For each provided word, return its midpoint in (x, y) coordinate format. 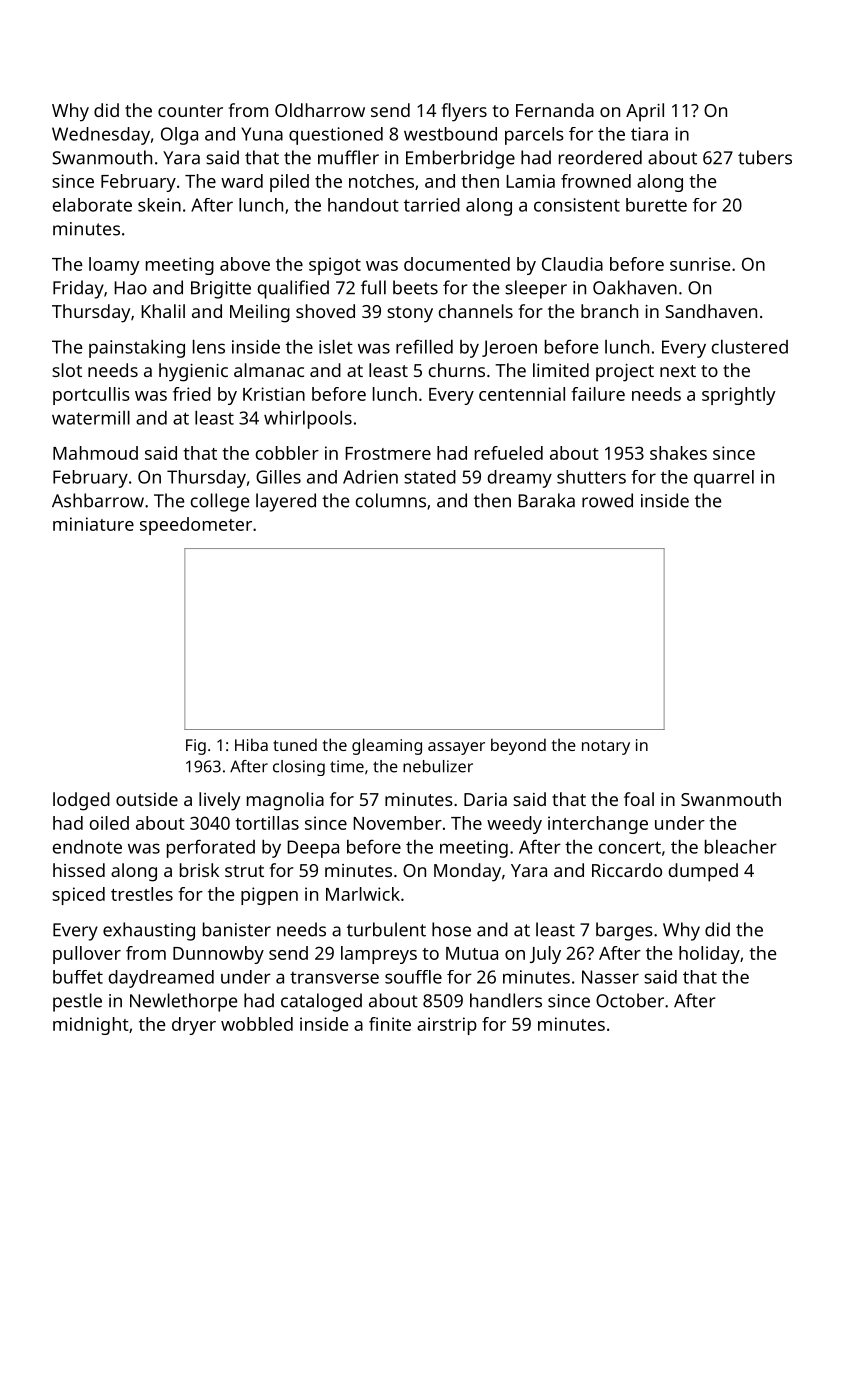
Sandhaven (711, 311)
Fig (196, 747)
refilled (424, 346)
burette (656, 205)
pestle (77, 1002)
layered (286, 502)
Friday (78, 289)
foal (639, 799)
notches (381, 181)
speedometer (196, 526)
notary (606, 747)
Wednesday (101, 136)
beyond (518, 746)
